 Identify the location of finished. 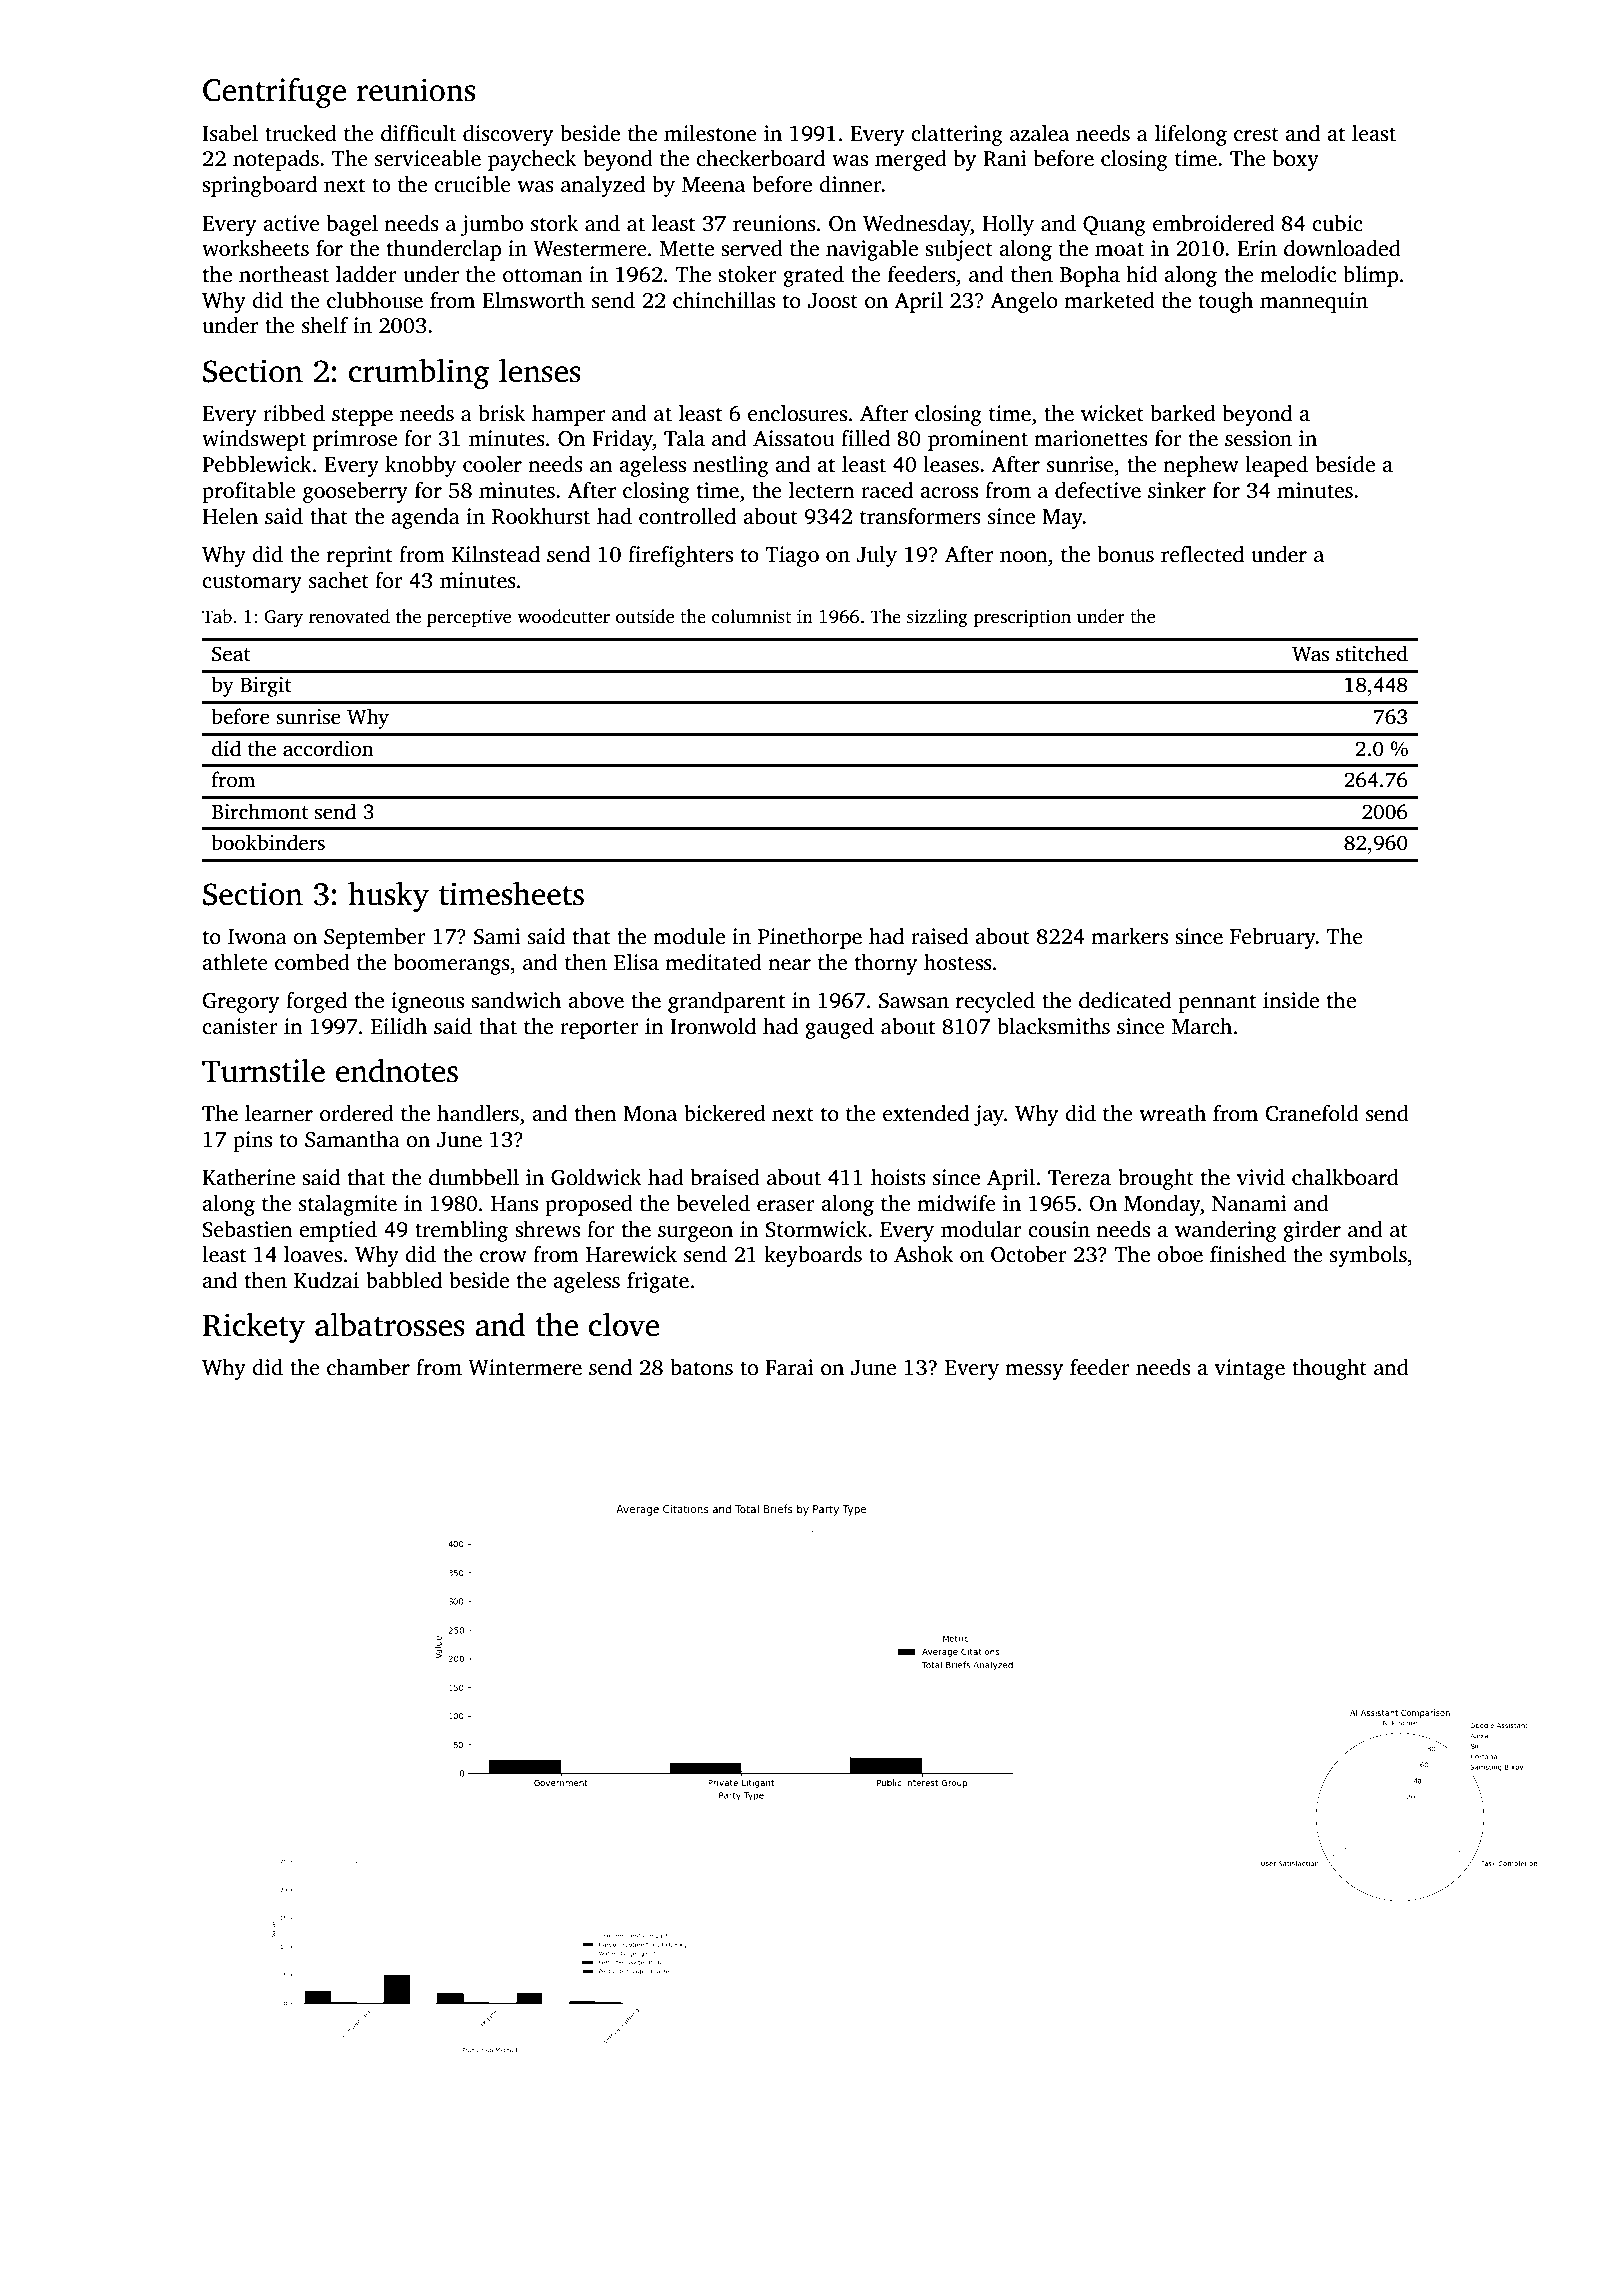
(1248, 1254).
